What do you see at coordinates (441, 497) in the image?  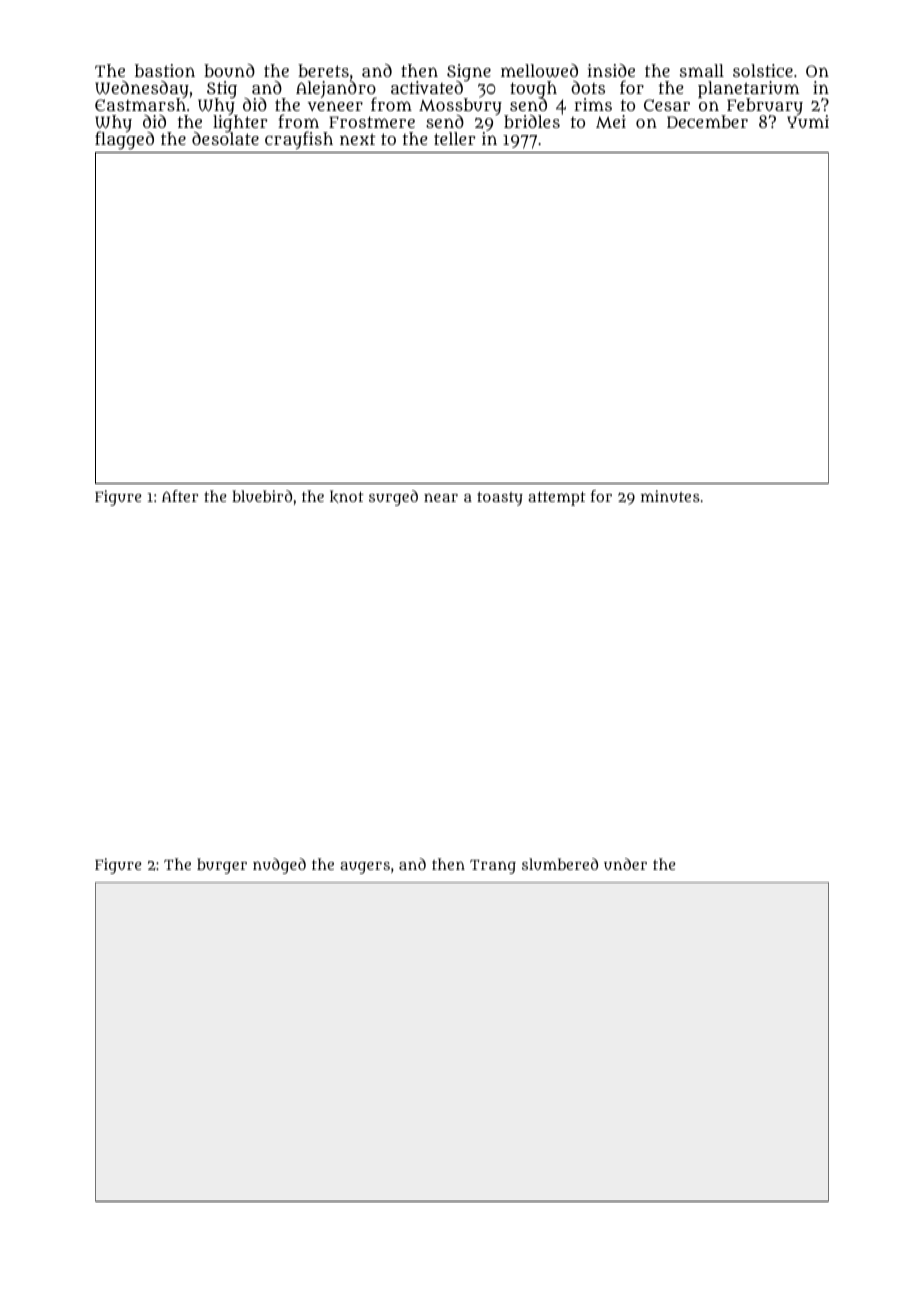 I see `near` at bounding box center [441, 497].
